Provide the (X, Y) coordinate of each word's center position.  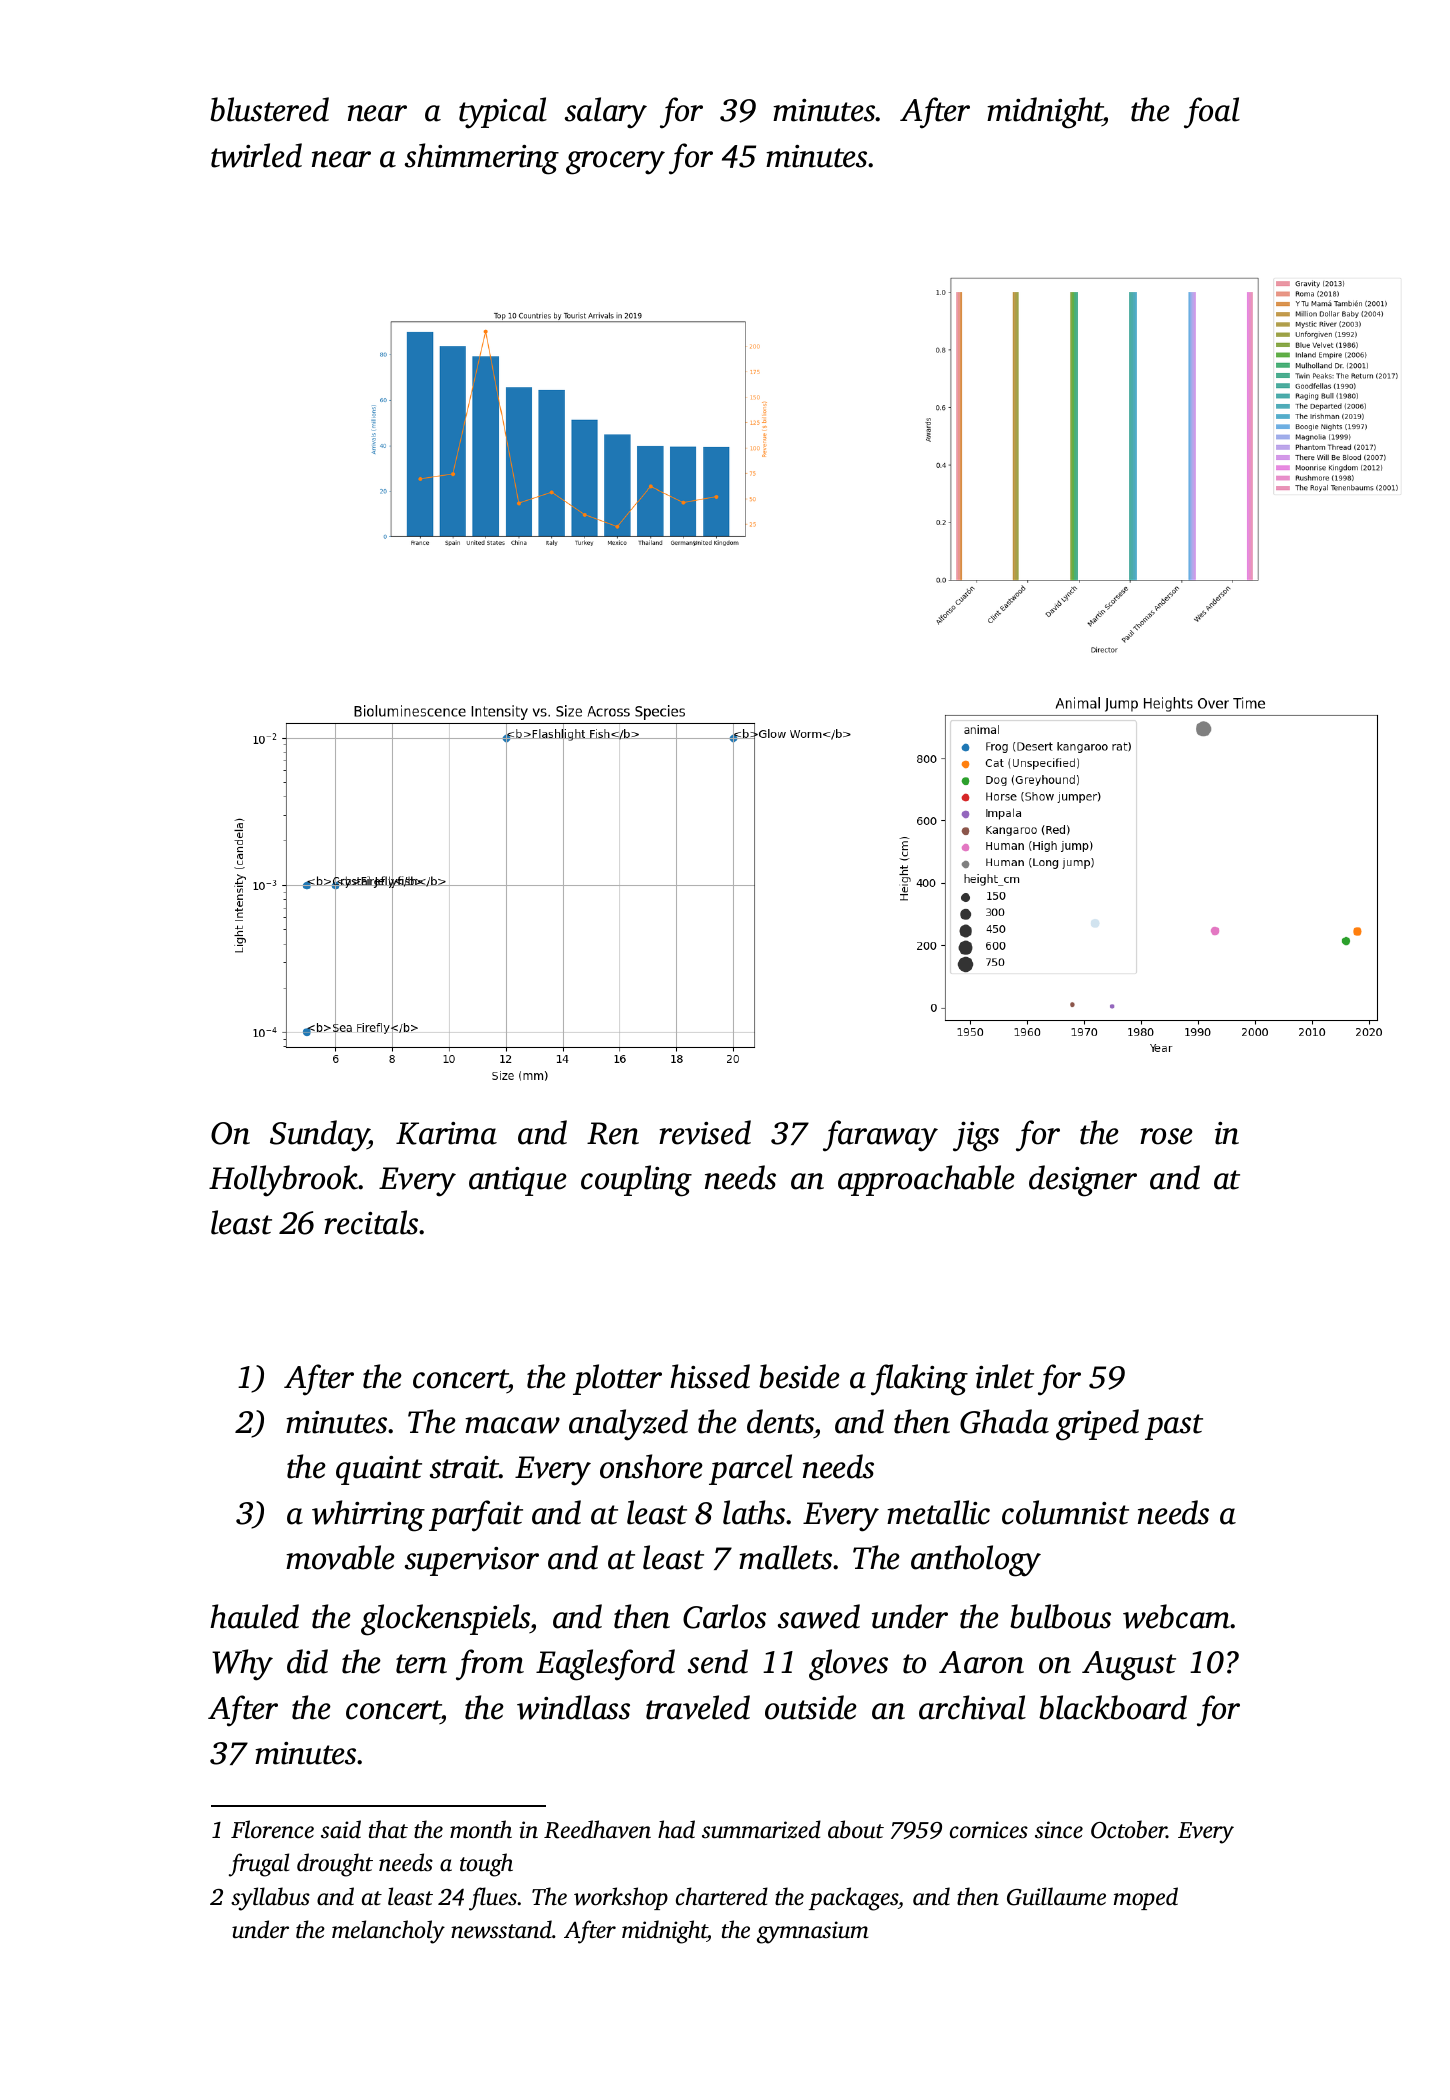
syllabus (270, 1899)
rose (1166, 1136)
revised (705, 1132)
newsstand (501, 1929)
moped (1146, 1898)
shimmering (482, 159)
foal (1212, 113)
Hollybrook (284, 1181)
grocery (615, 163)
